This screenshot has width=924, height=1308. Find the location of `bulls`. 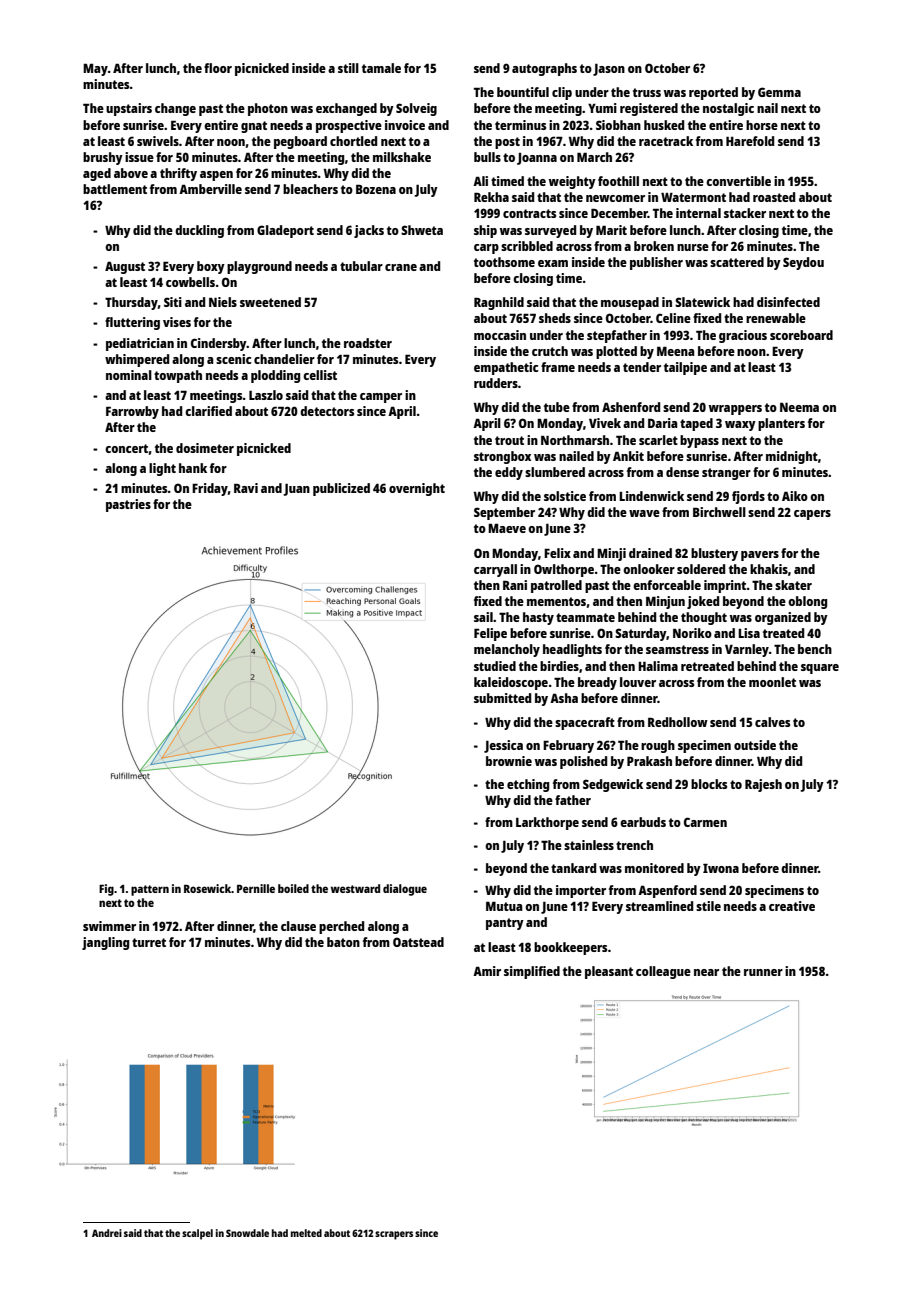

bulls is located at coordinates (487, 157).
